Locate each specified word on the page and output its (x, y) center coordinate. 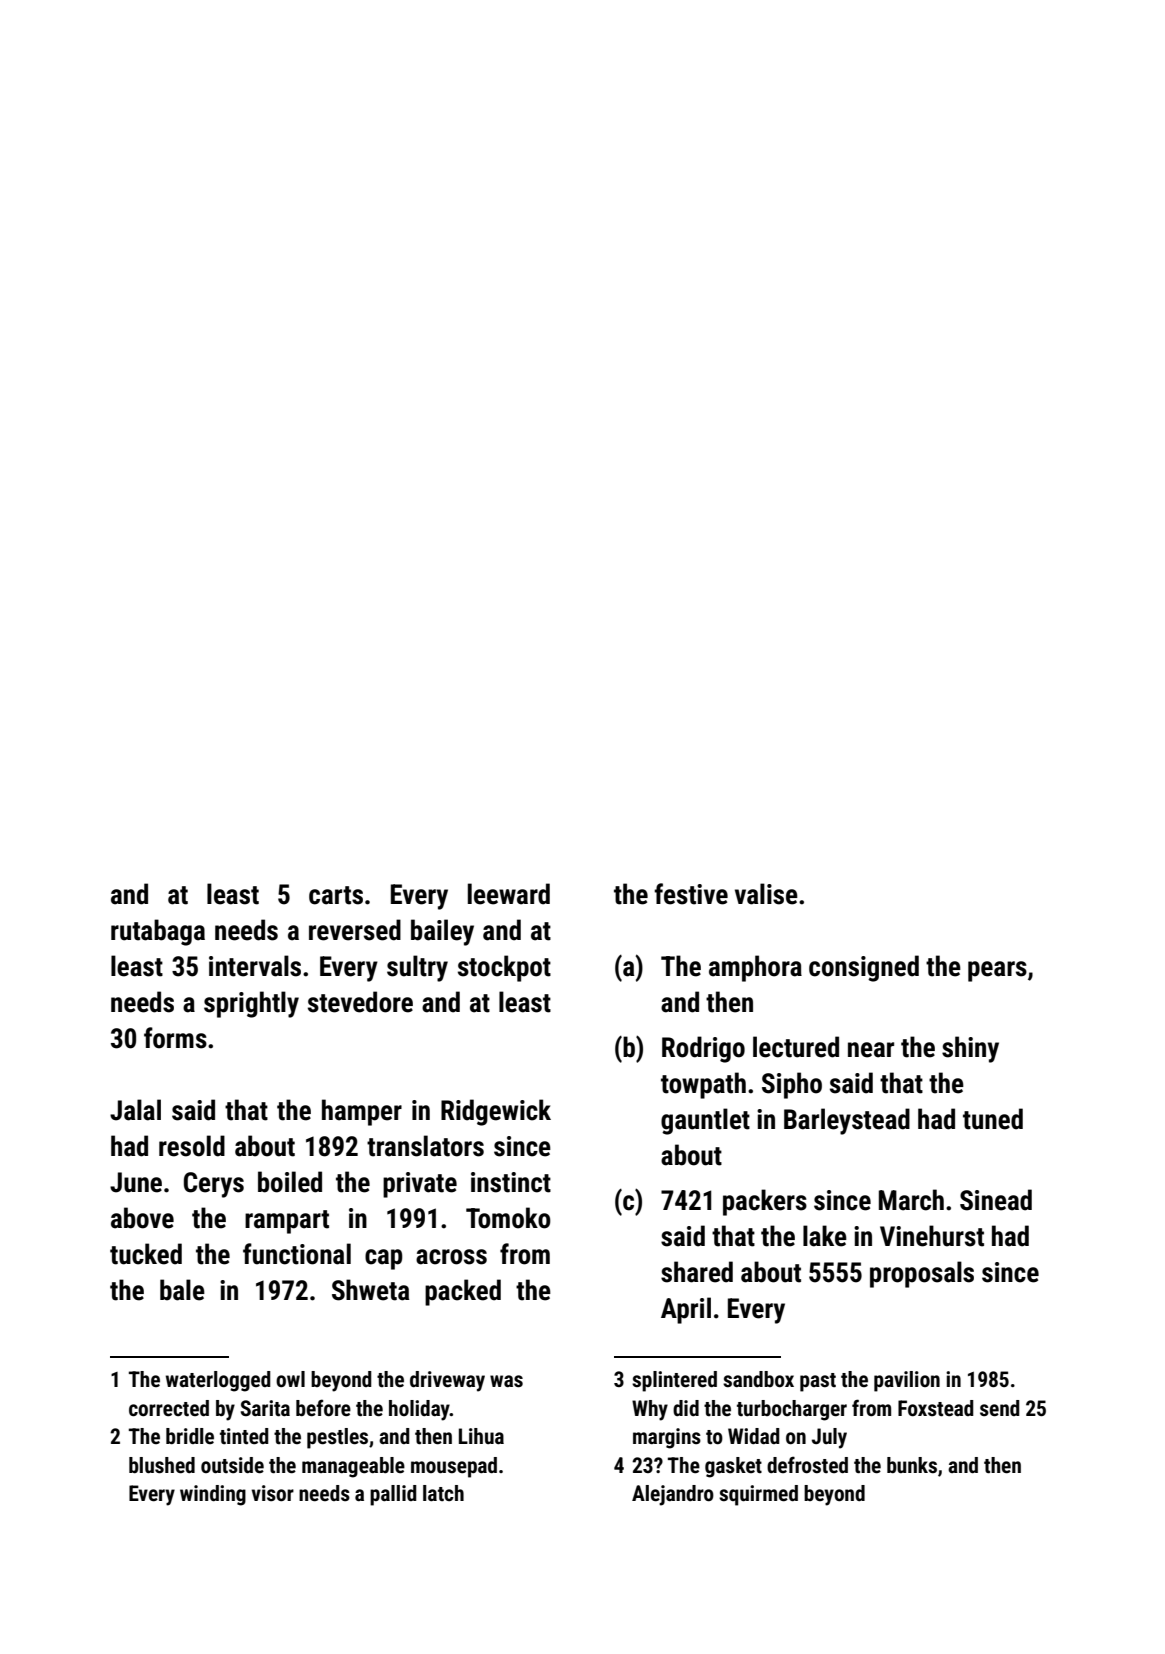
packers (765, 1202)
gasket (733, 1467)
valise (766, 894)
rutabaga (158, 932)
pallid (393, 1495)
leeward (509, 894)
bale (182, 1290)
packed (463, 1292)
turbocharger (792, 1410)
